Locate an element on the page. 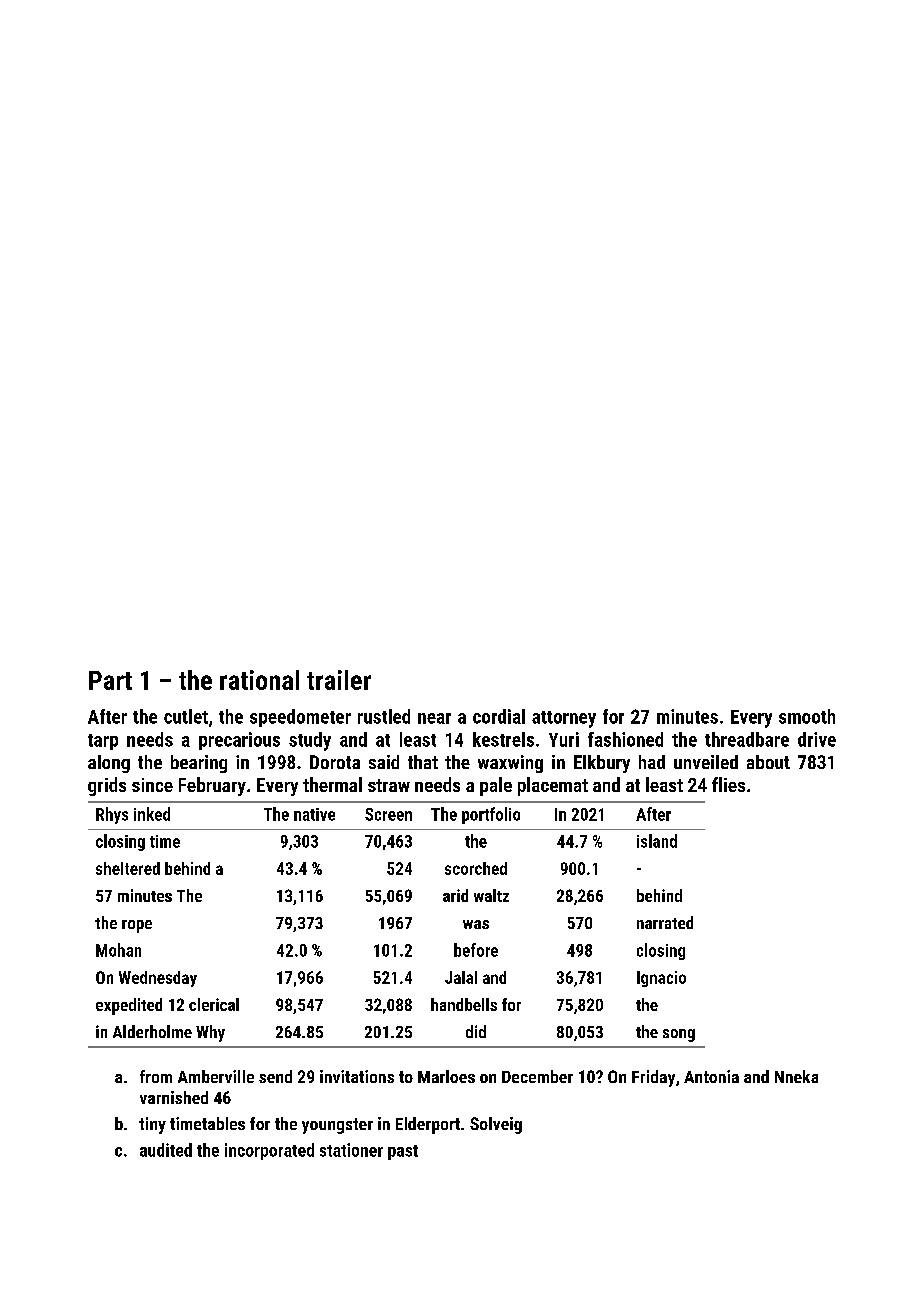 This document has height=1314, width=924. portfolio is located at coordinates (491, 815).
